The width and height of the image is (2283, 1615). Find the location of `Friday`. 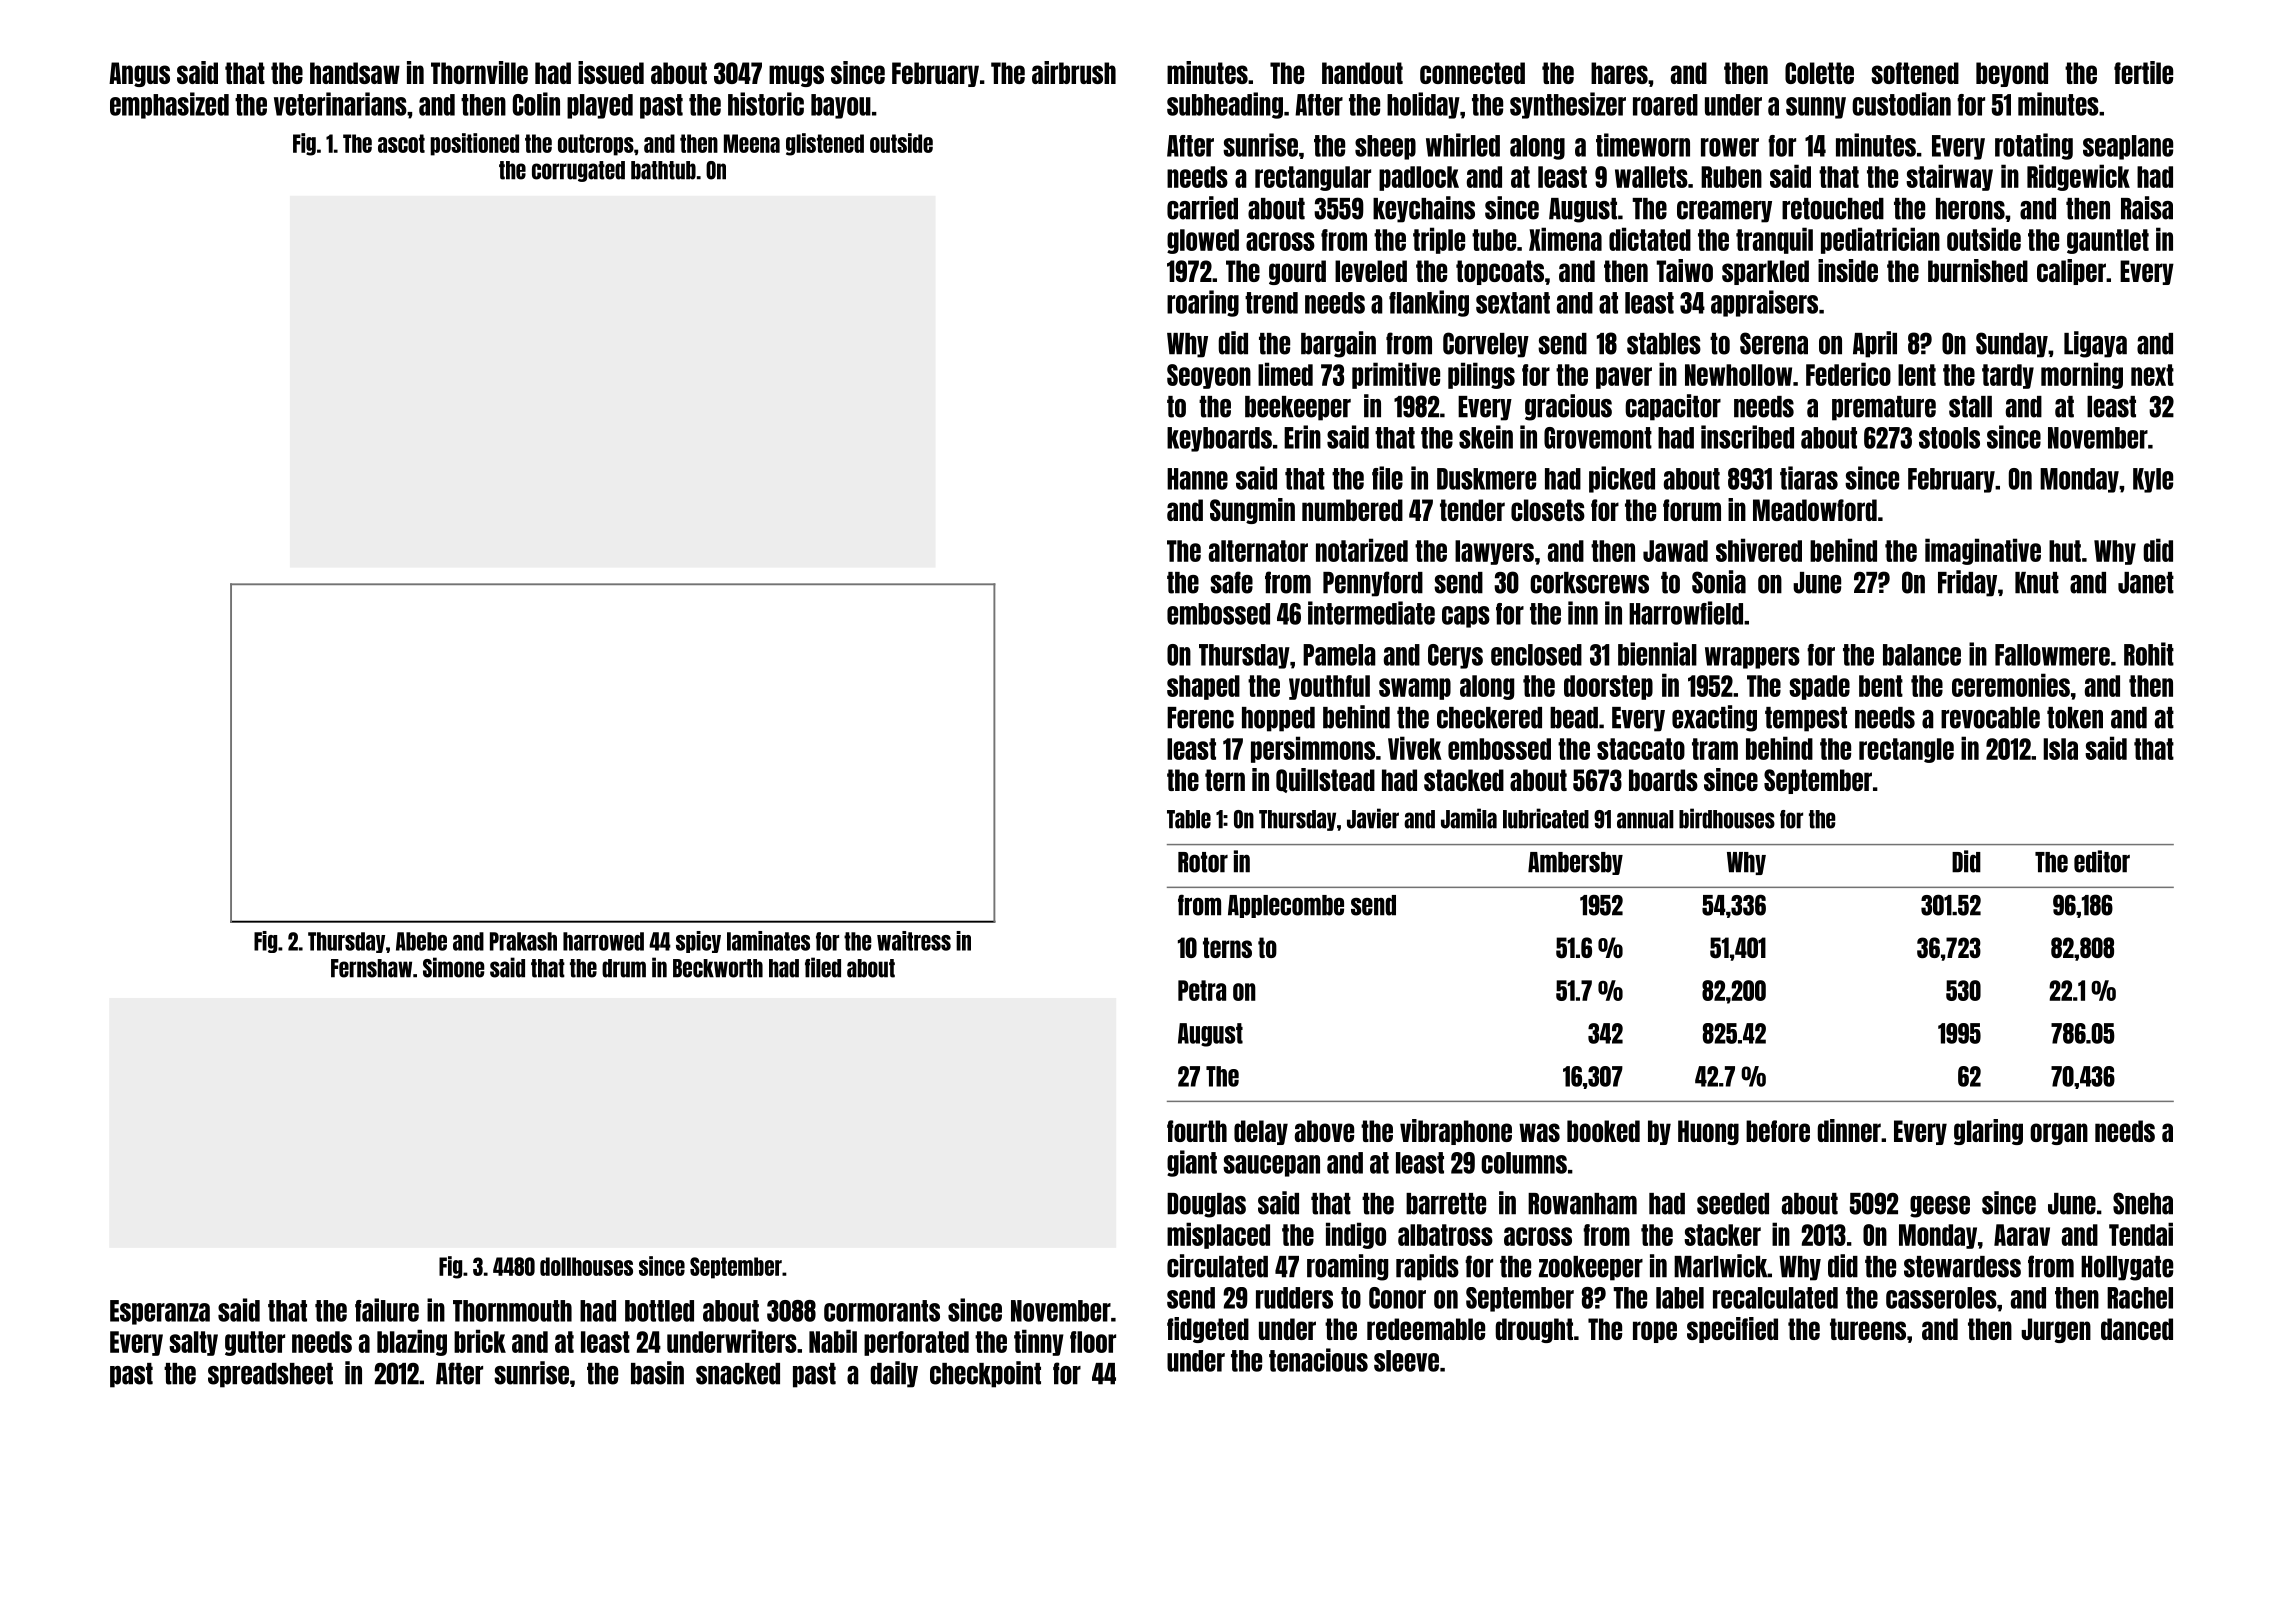

Friday is located at coordinates (1967, 583).
